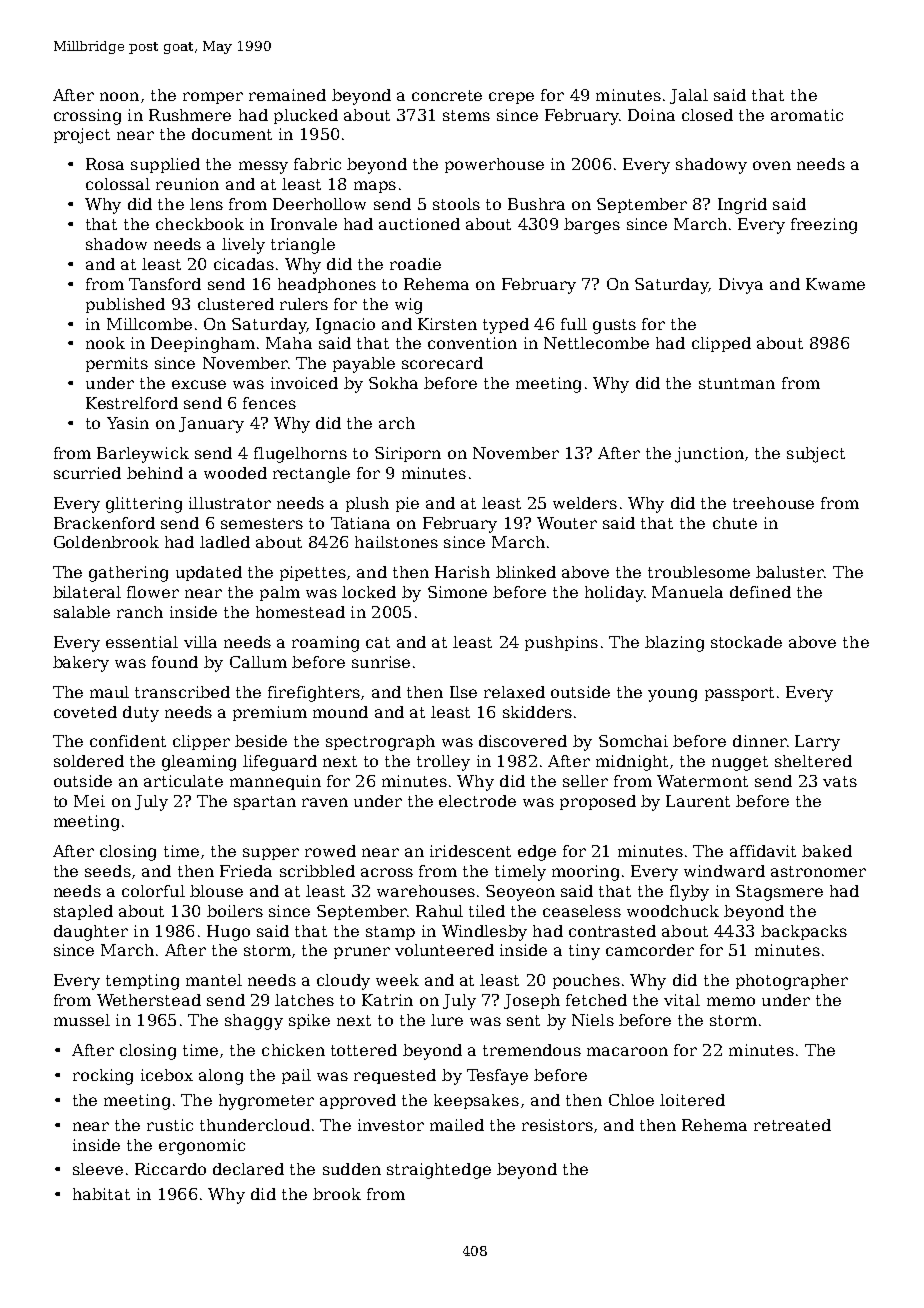 Image resolution: width=924 pixels, height=1308 pixels. I want to click on pipettes, so click(313, 573).
